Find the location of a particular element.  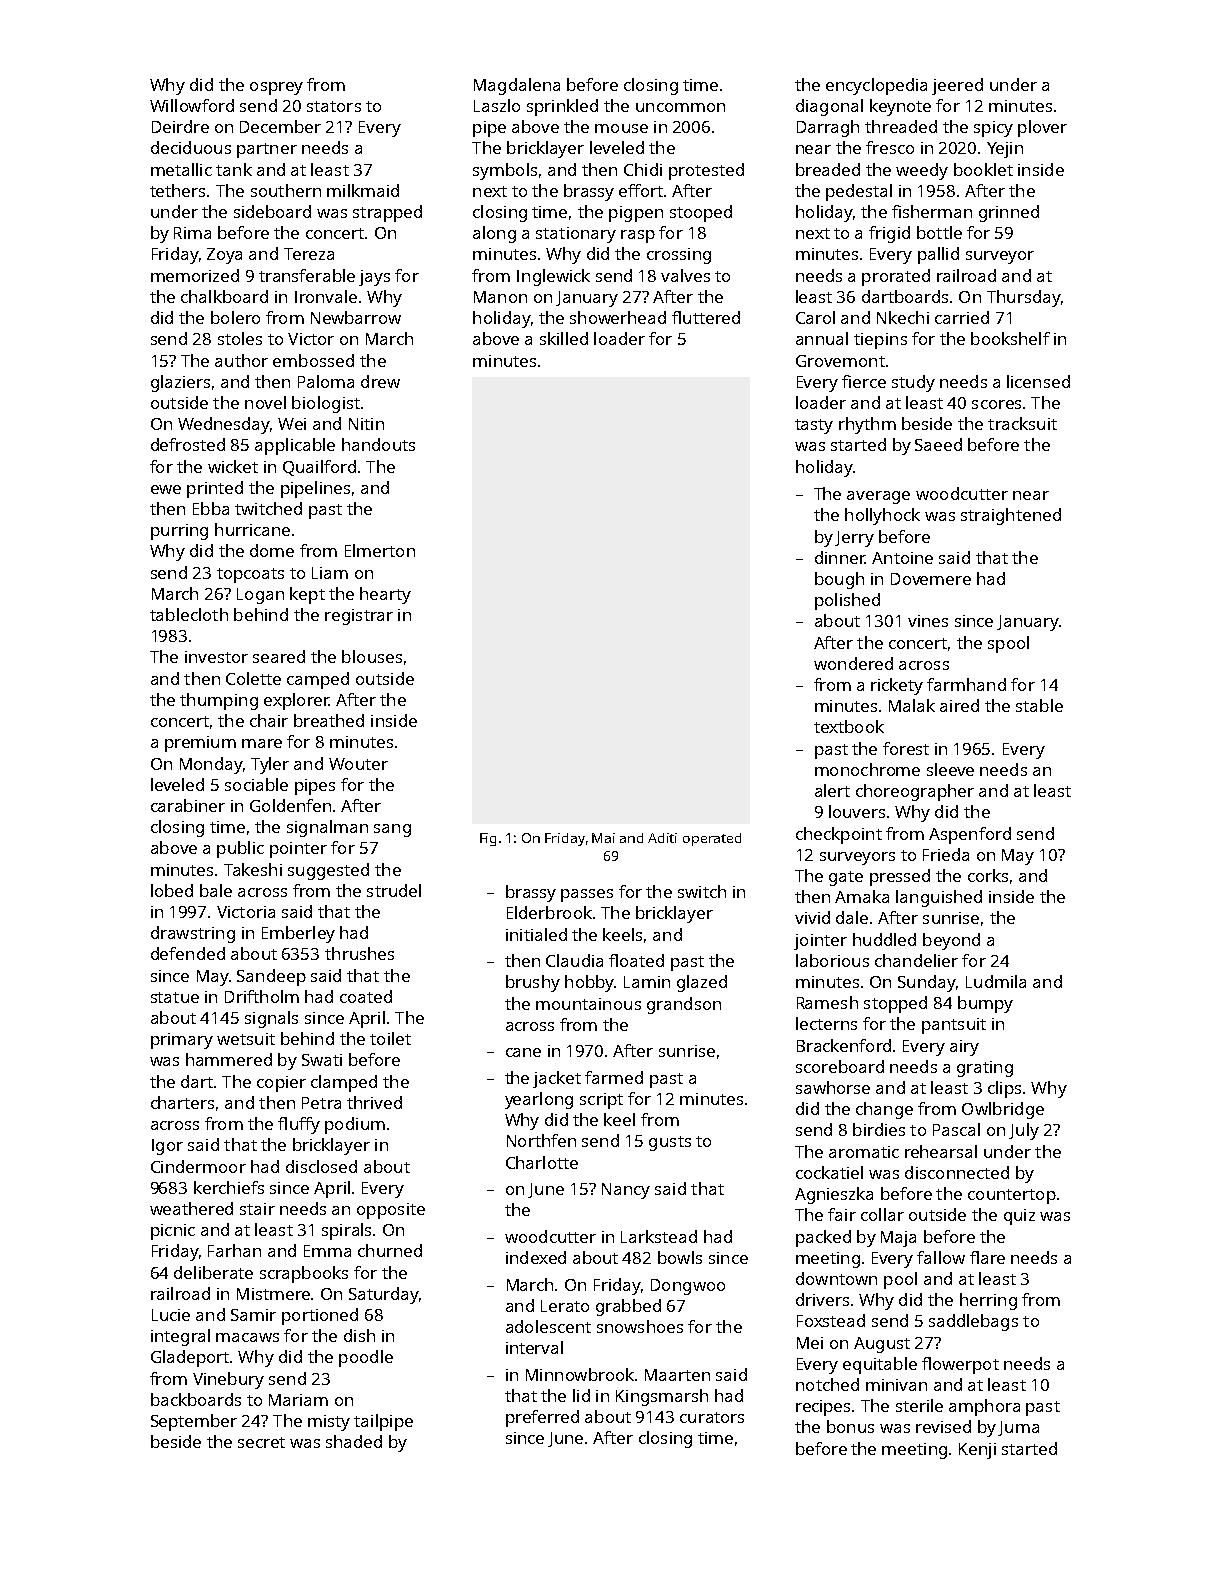

lobed is located at coordinates (172, 890).
